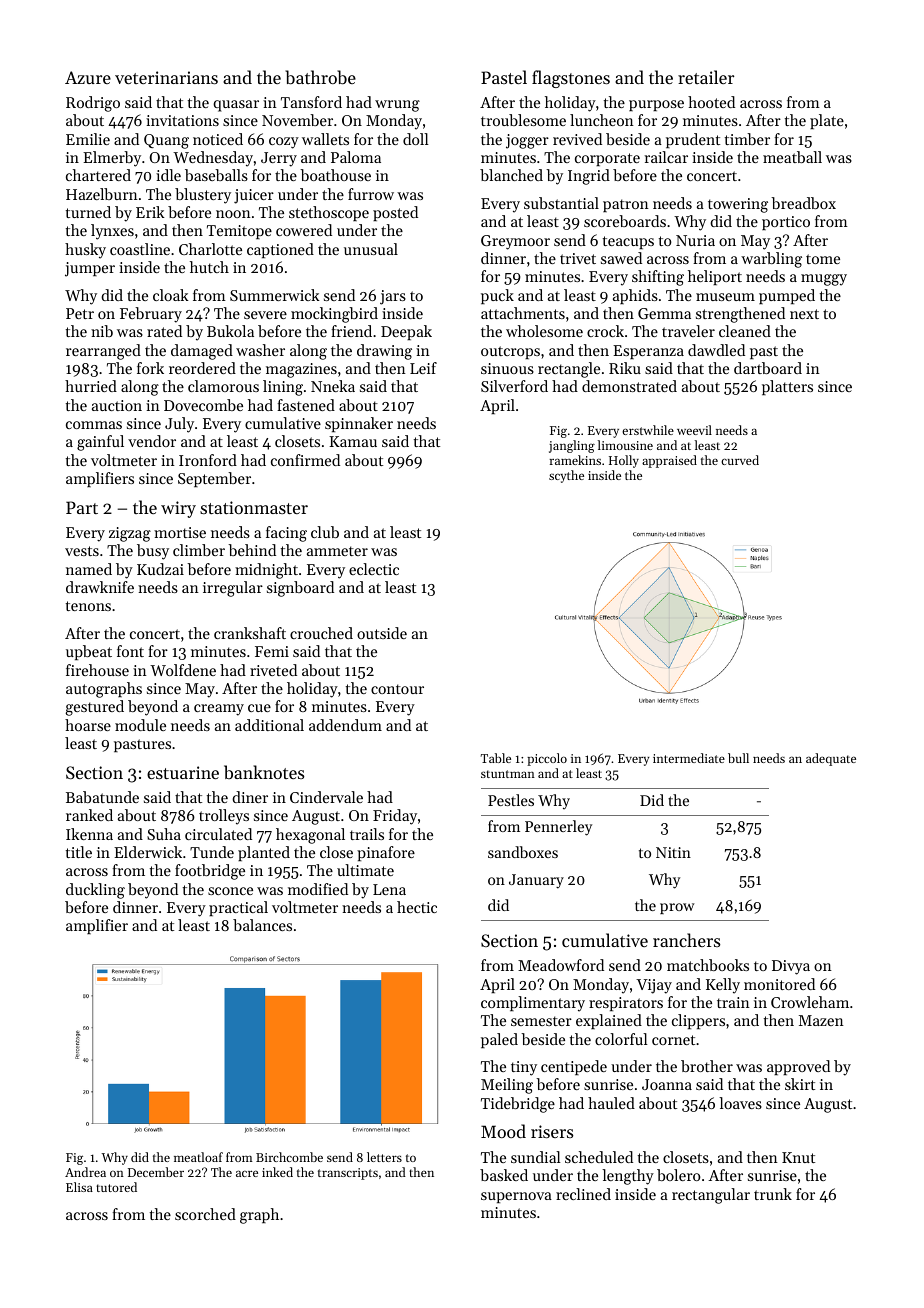  Describe the element at coordinates (745, 331) in the screenshot. I see `cleaned` at that location.
